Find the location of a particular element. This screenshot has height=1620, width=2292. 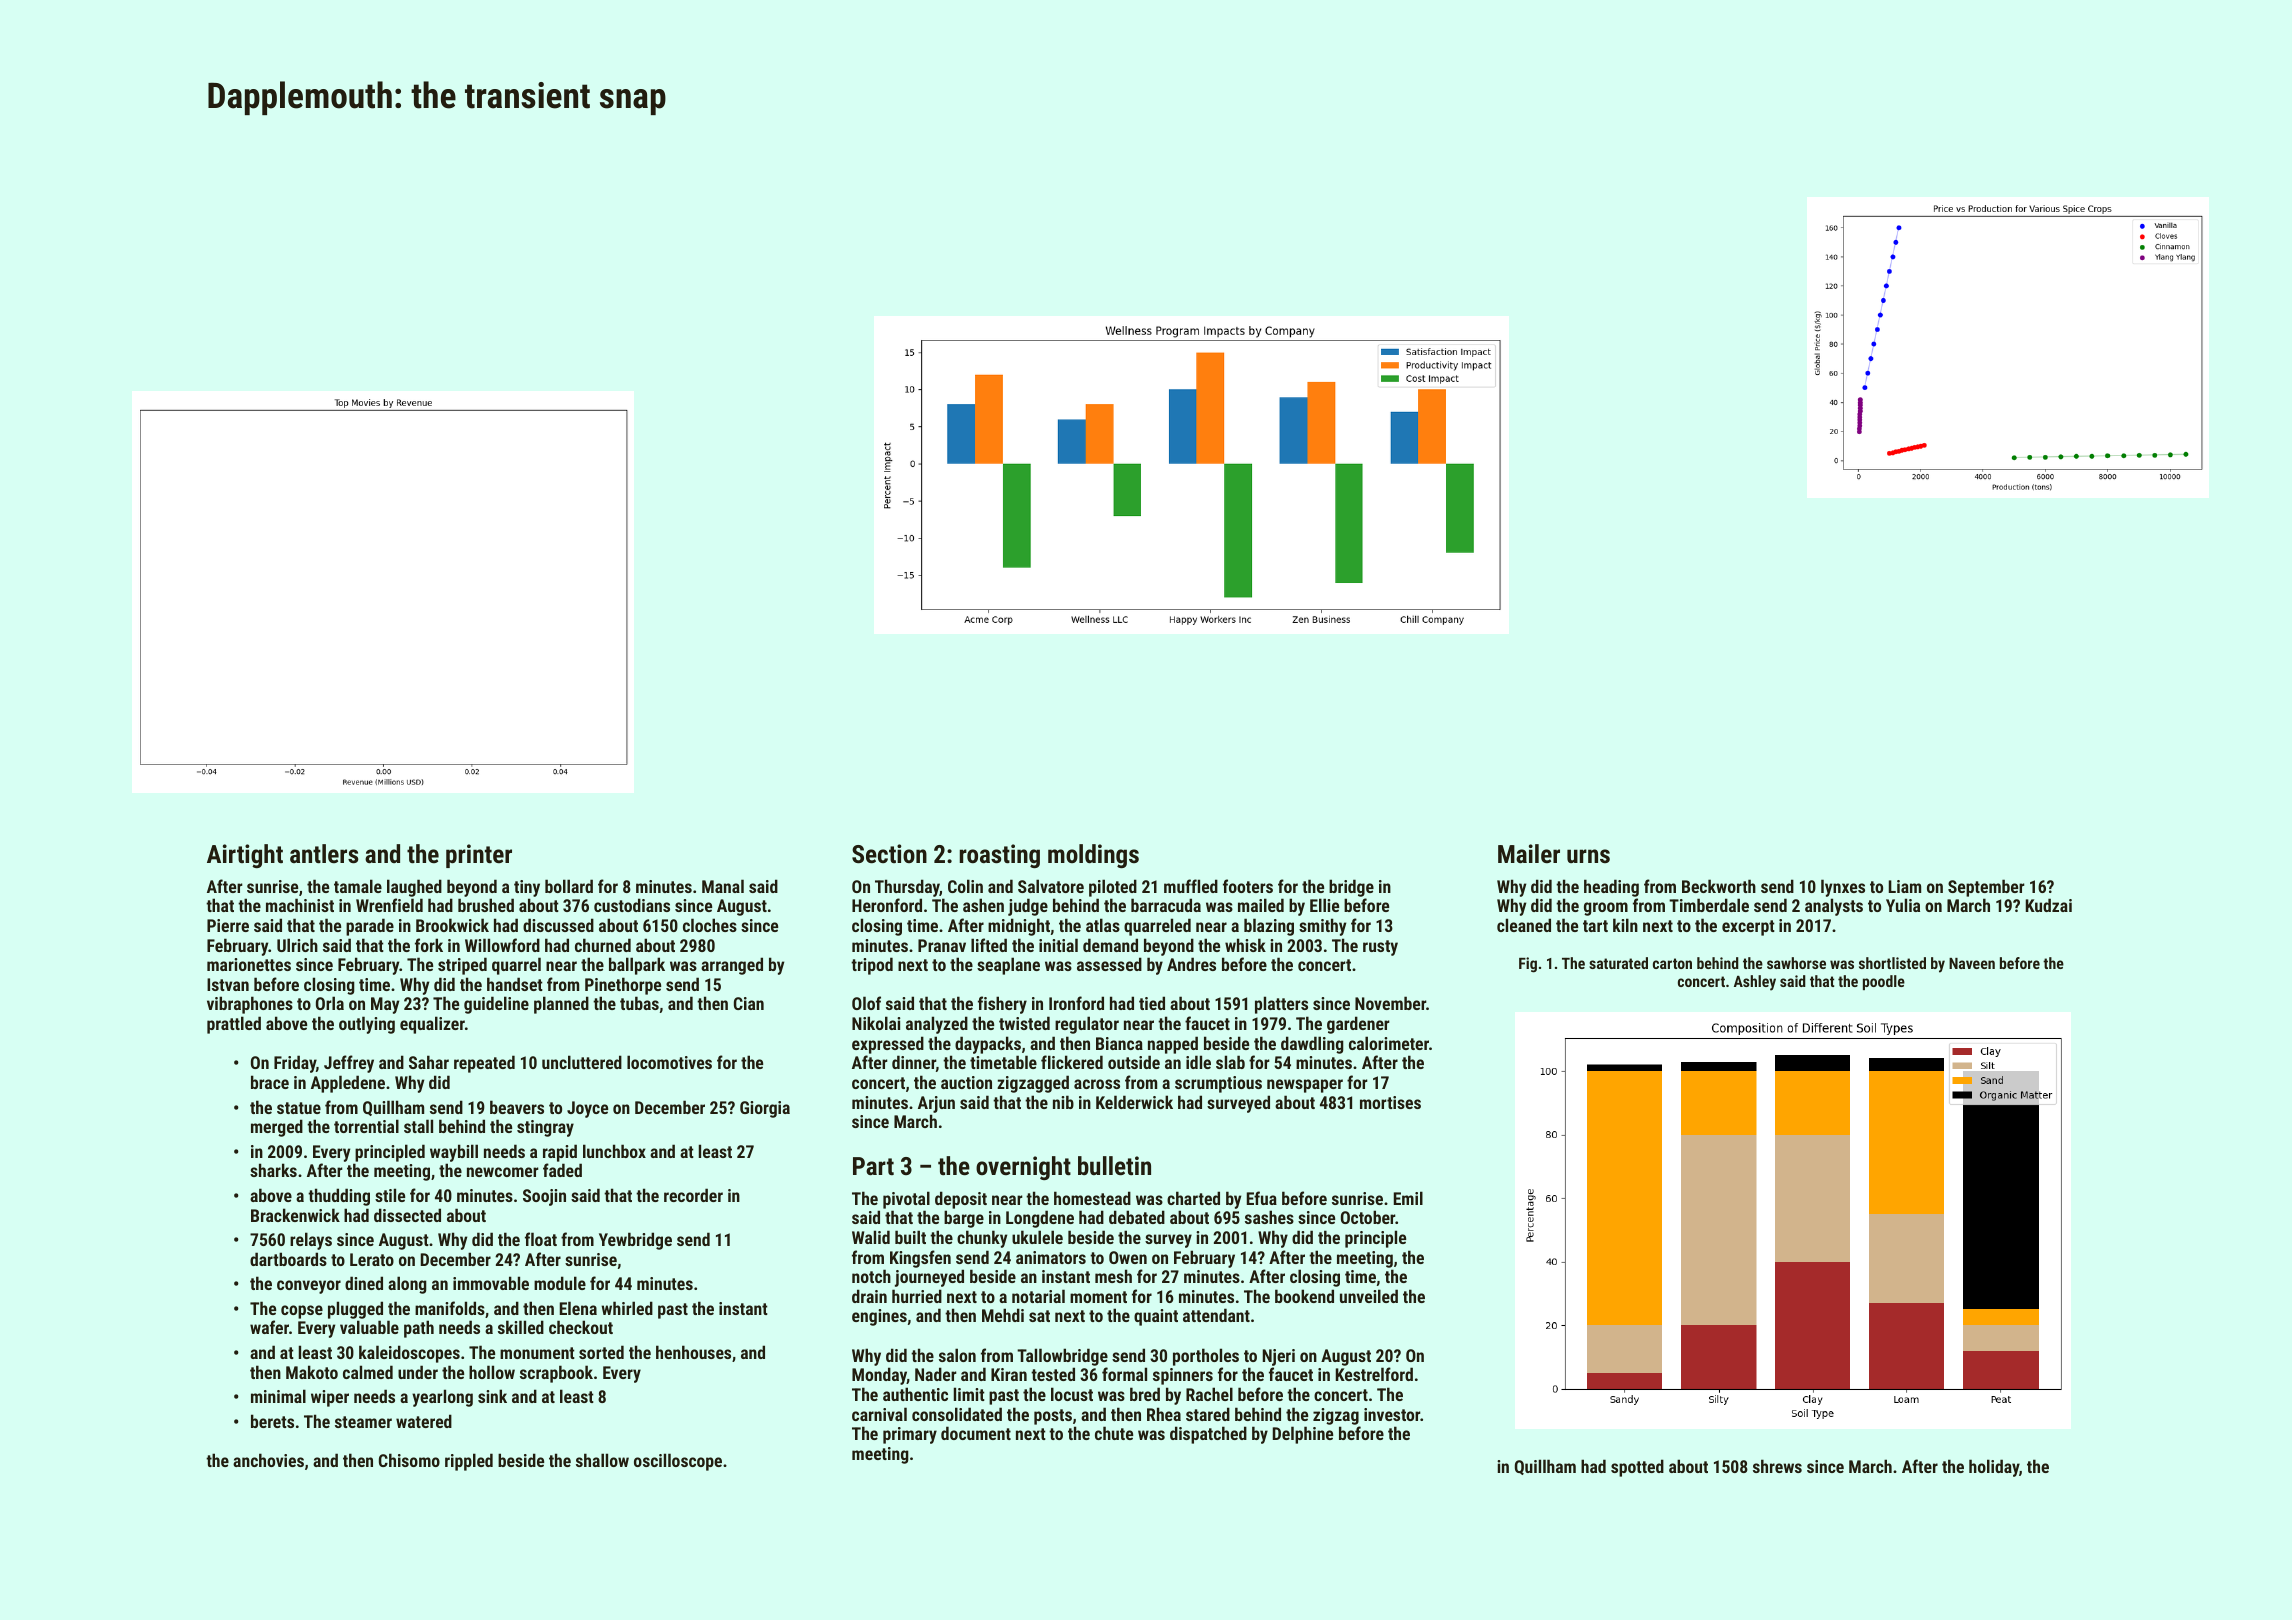

marionettes is located at coordinates (249, 964).
